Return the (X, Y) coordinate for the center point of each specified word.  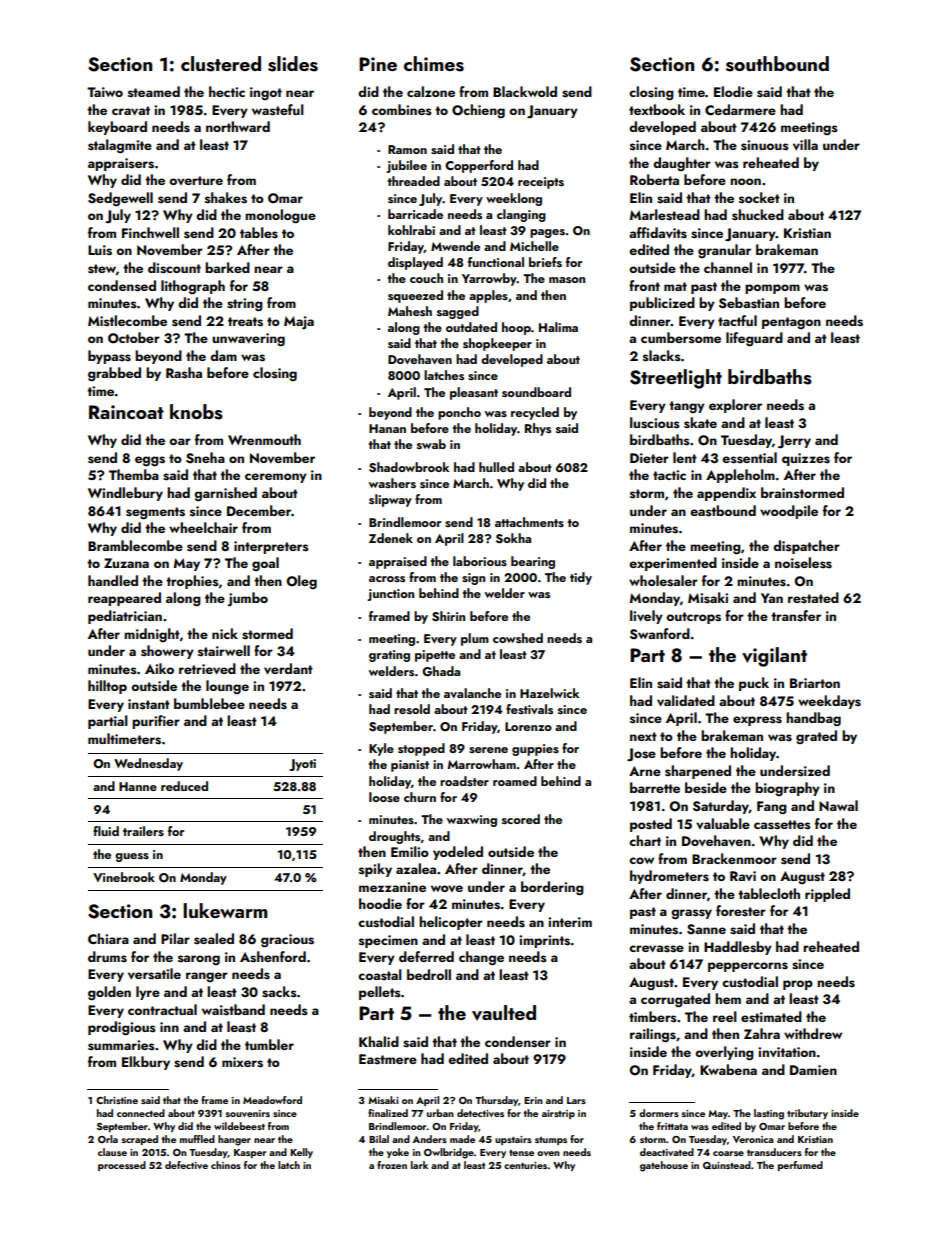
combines (402, 110)
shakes (226, 198)
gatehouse (664, 1166)
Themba (134, 474)
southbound (777, 64)
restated (813, 598)
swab (431, 444)
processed (122, 1166)
